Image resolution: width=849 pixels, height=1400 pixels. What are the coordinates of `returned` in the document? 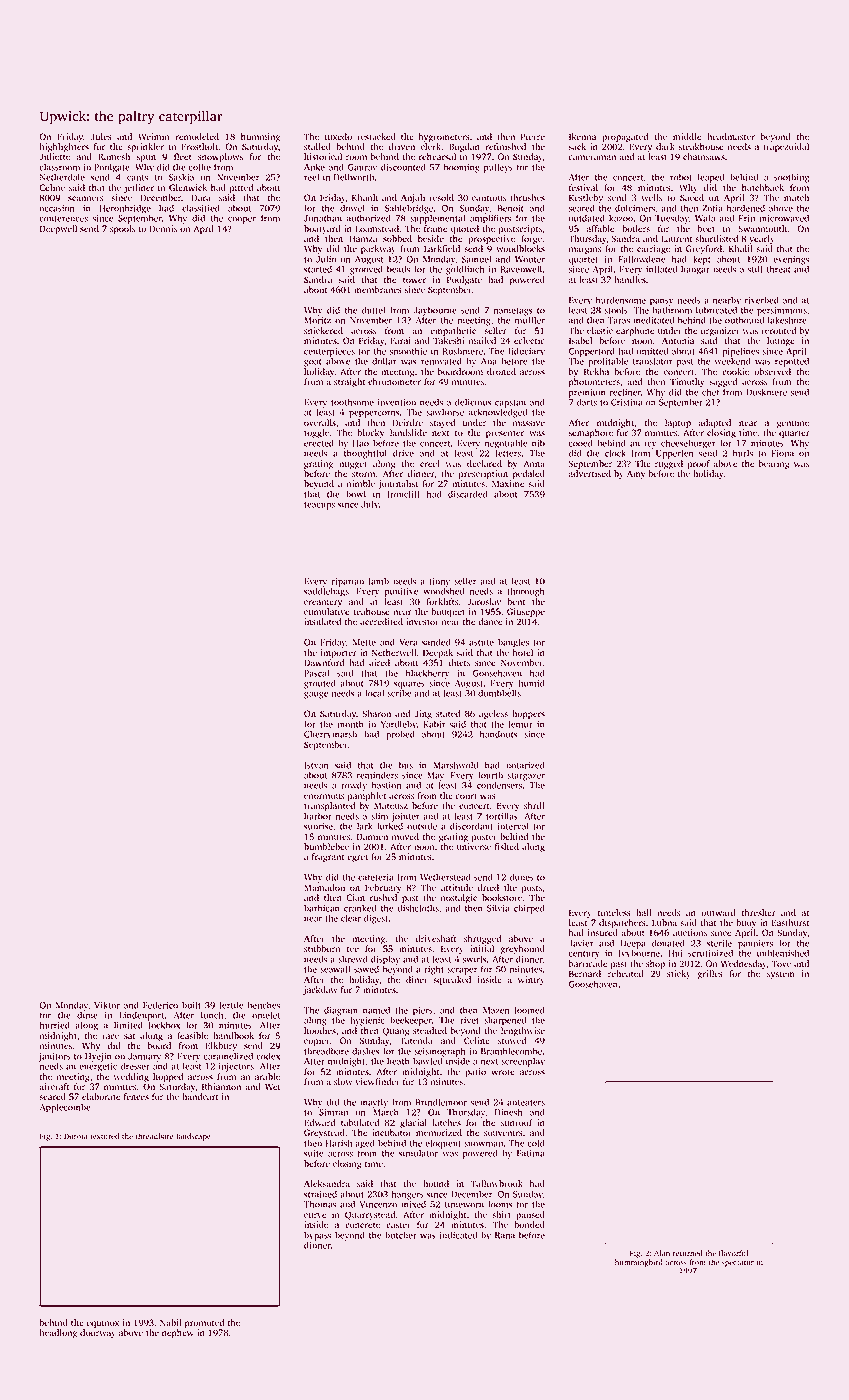 It's located at (688, 1253).
